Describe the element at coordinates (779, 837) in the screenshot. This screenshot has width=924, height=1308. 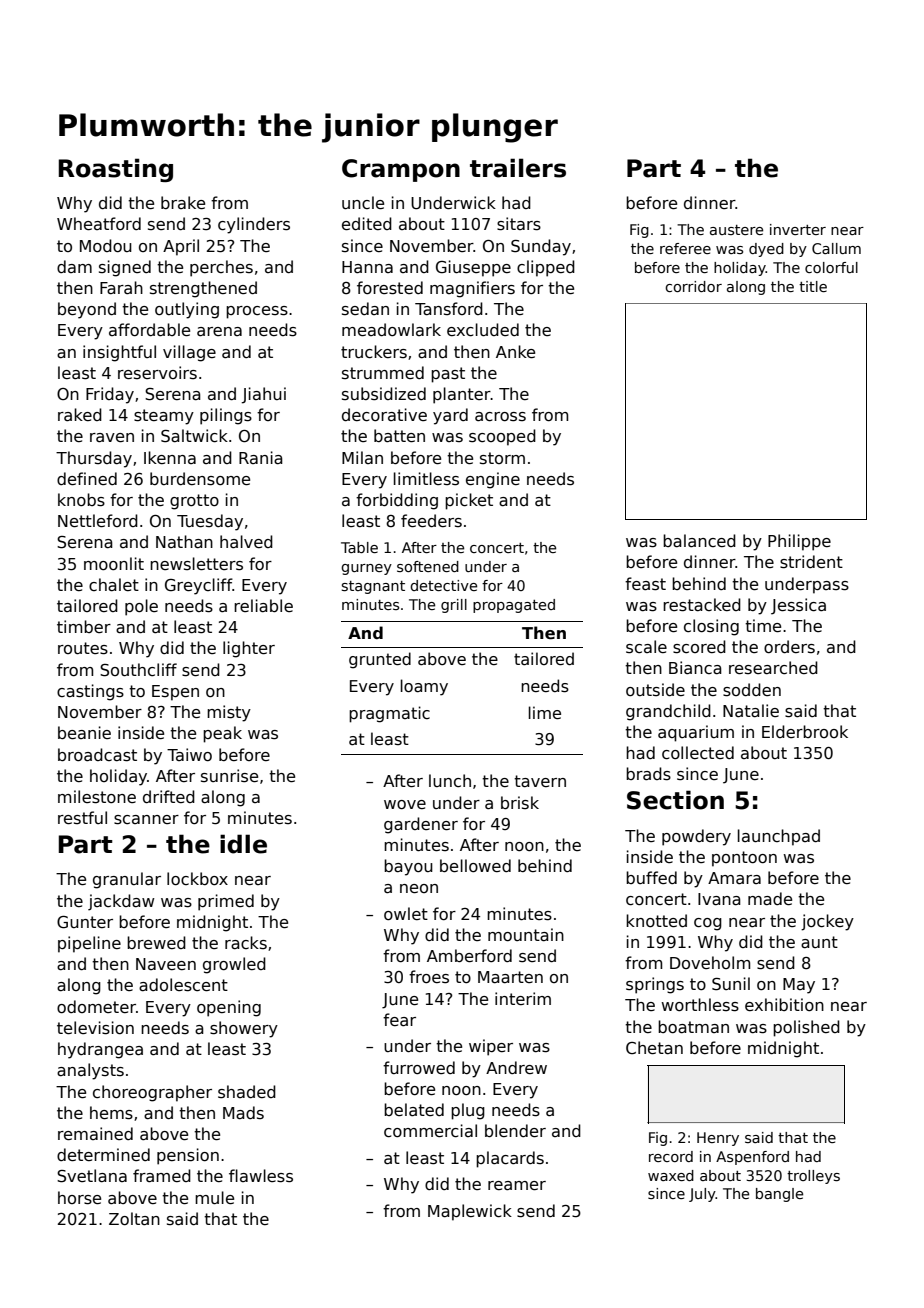
I see `launchpad` at that location.
